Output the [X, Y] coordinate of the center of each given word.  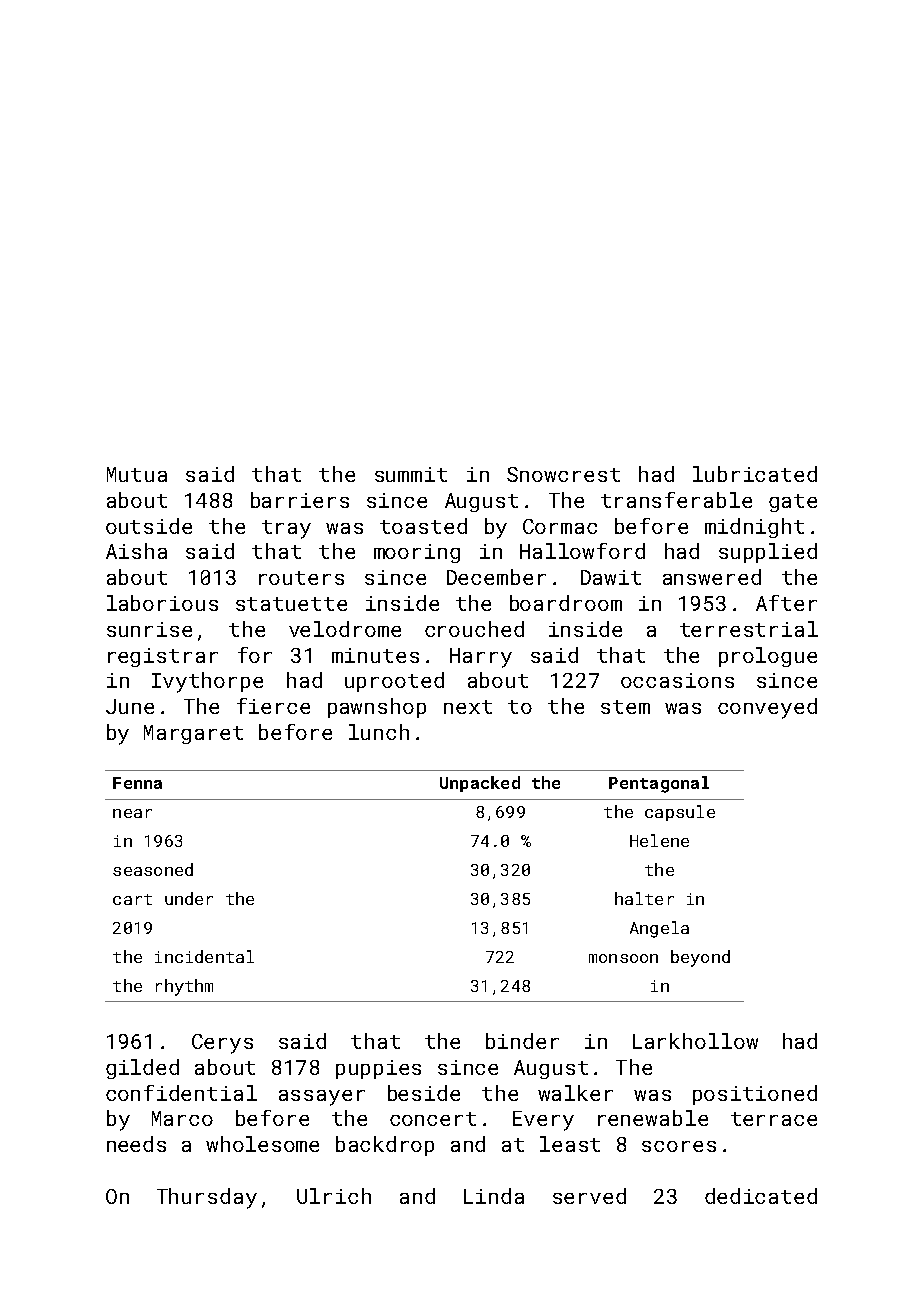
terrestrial [749, 629]
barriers [300, 500]
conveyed [767, 708]
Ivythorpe [207, 682]
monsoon [623, 958]
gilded [142, 1069]
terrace [774, 1119]
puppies [378, 1069]
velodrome [345, 629]
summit [411, 474]
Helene [659, 840]
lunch [379, 732]
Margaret [193, 734]
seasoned [153, 869]
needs [136, 1144]
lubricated [755, 474]
